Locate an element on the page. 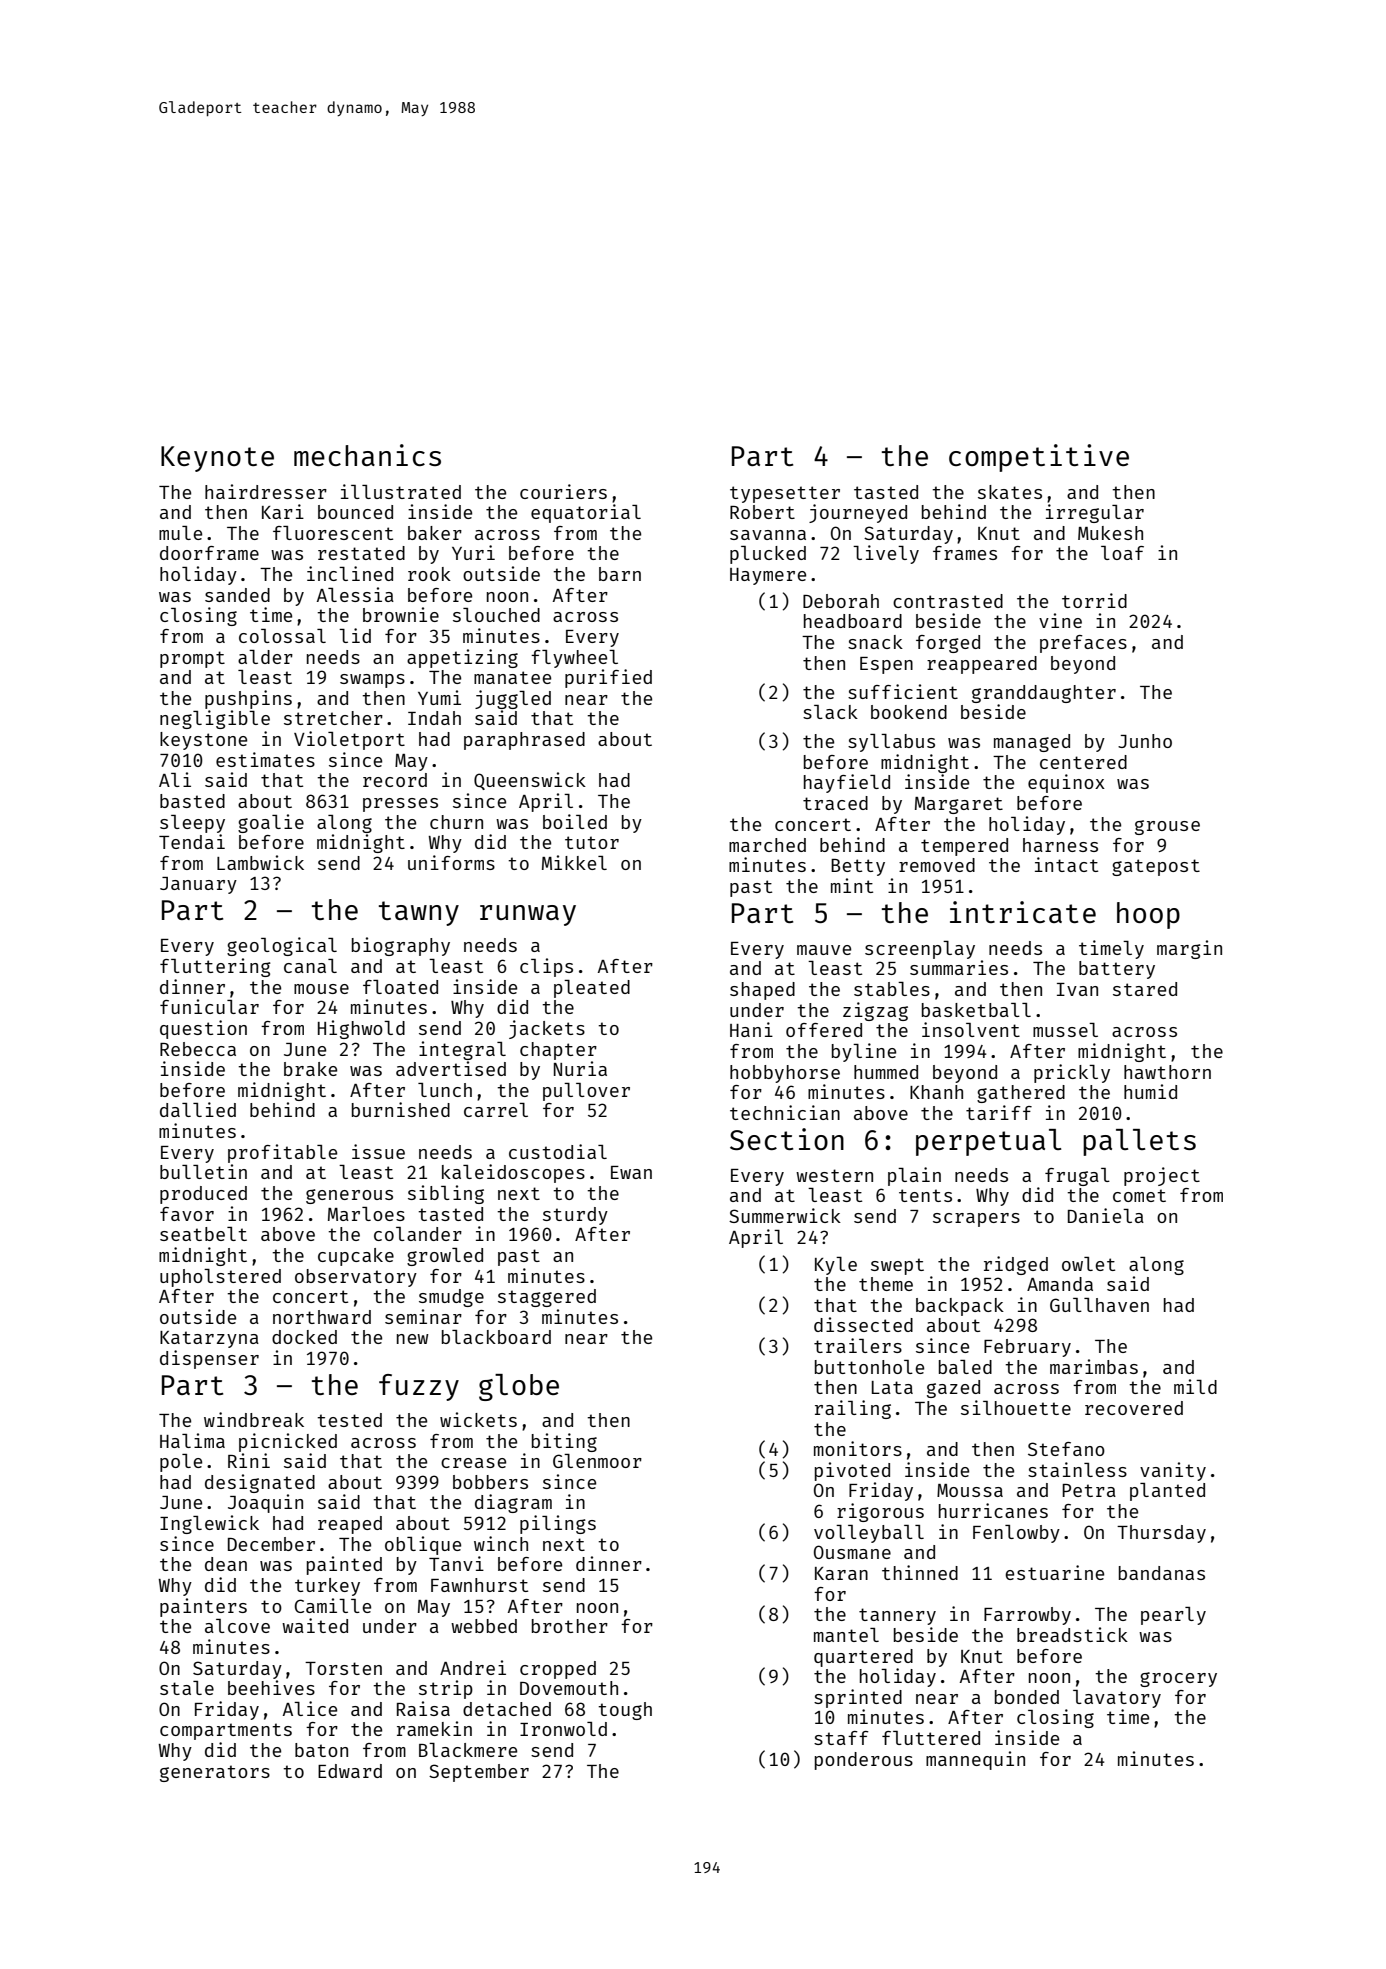 Image resolution: width=1386 pixels, height=1969 pixels. Junho is located at coordinates (1145, 741).
